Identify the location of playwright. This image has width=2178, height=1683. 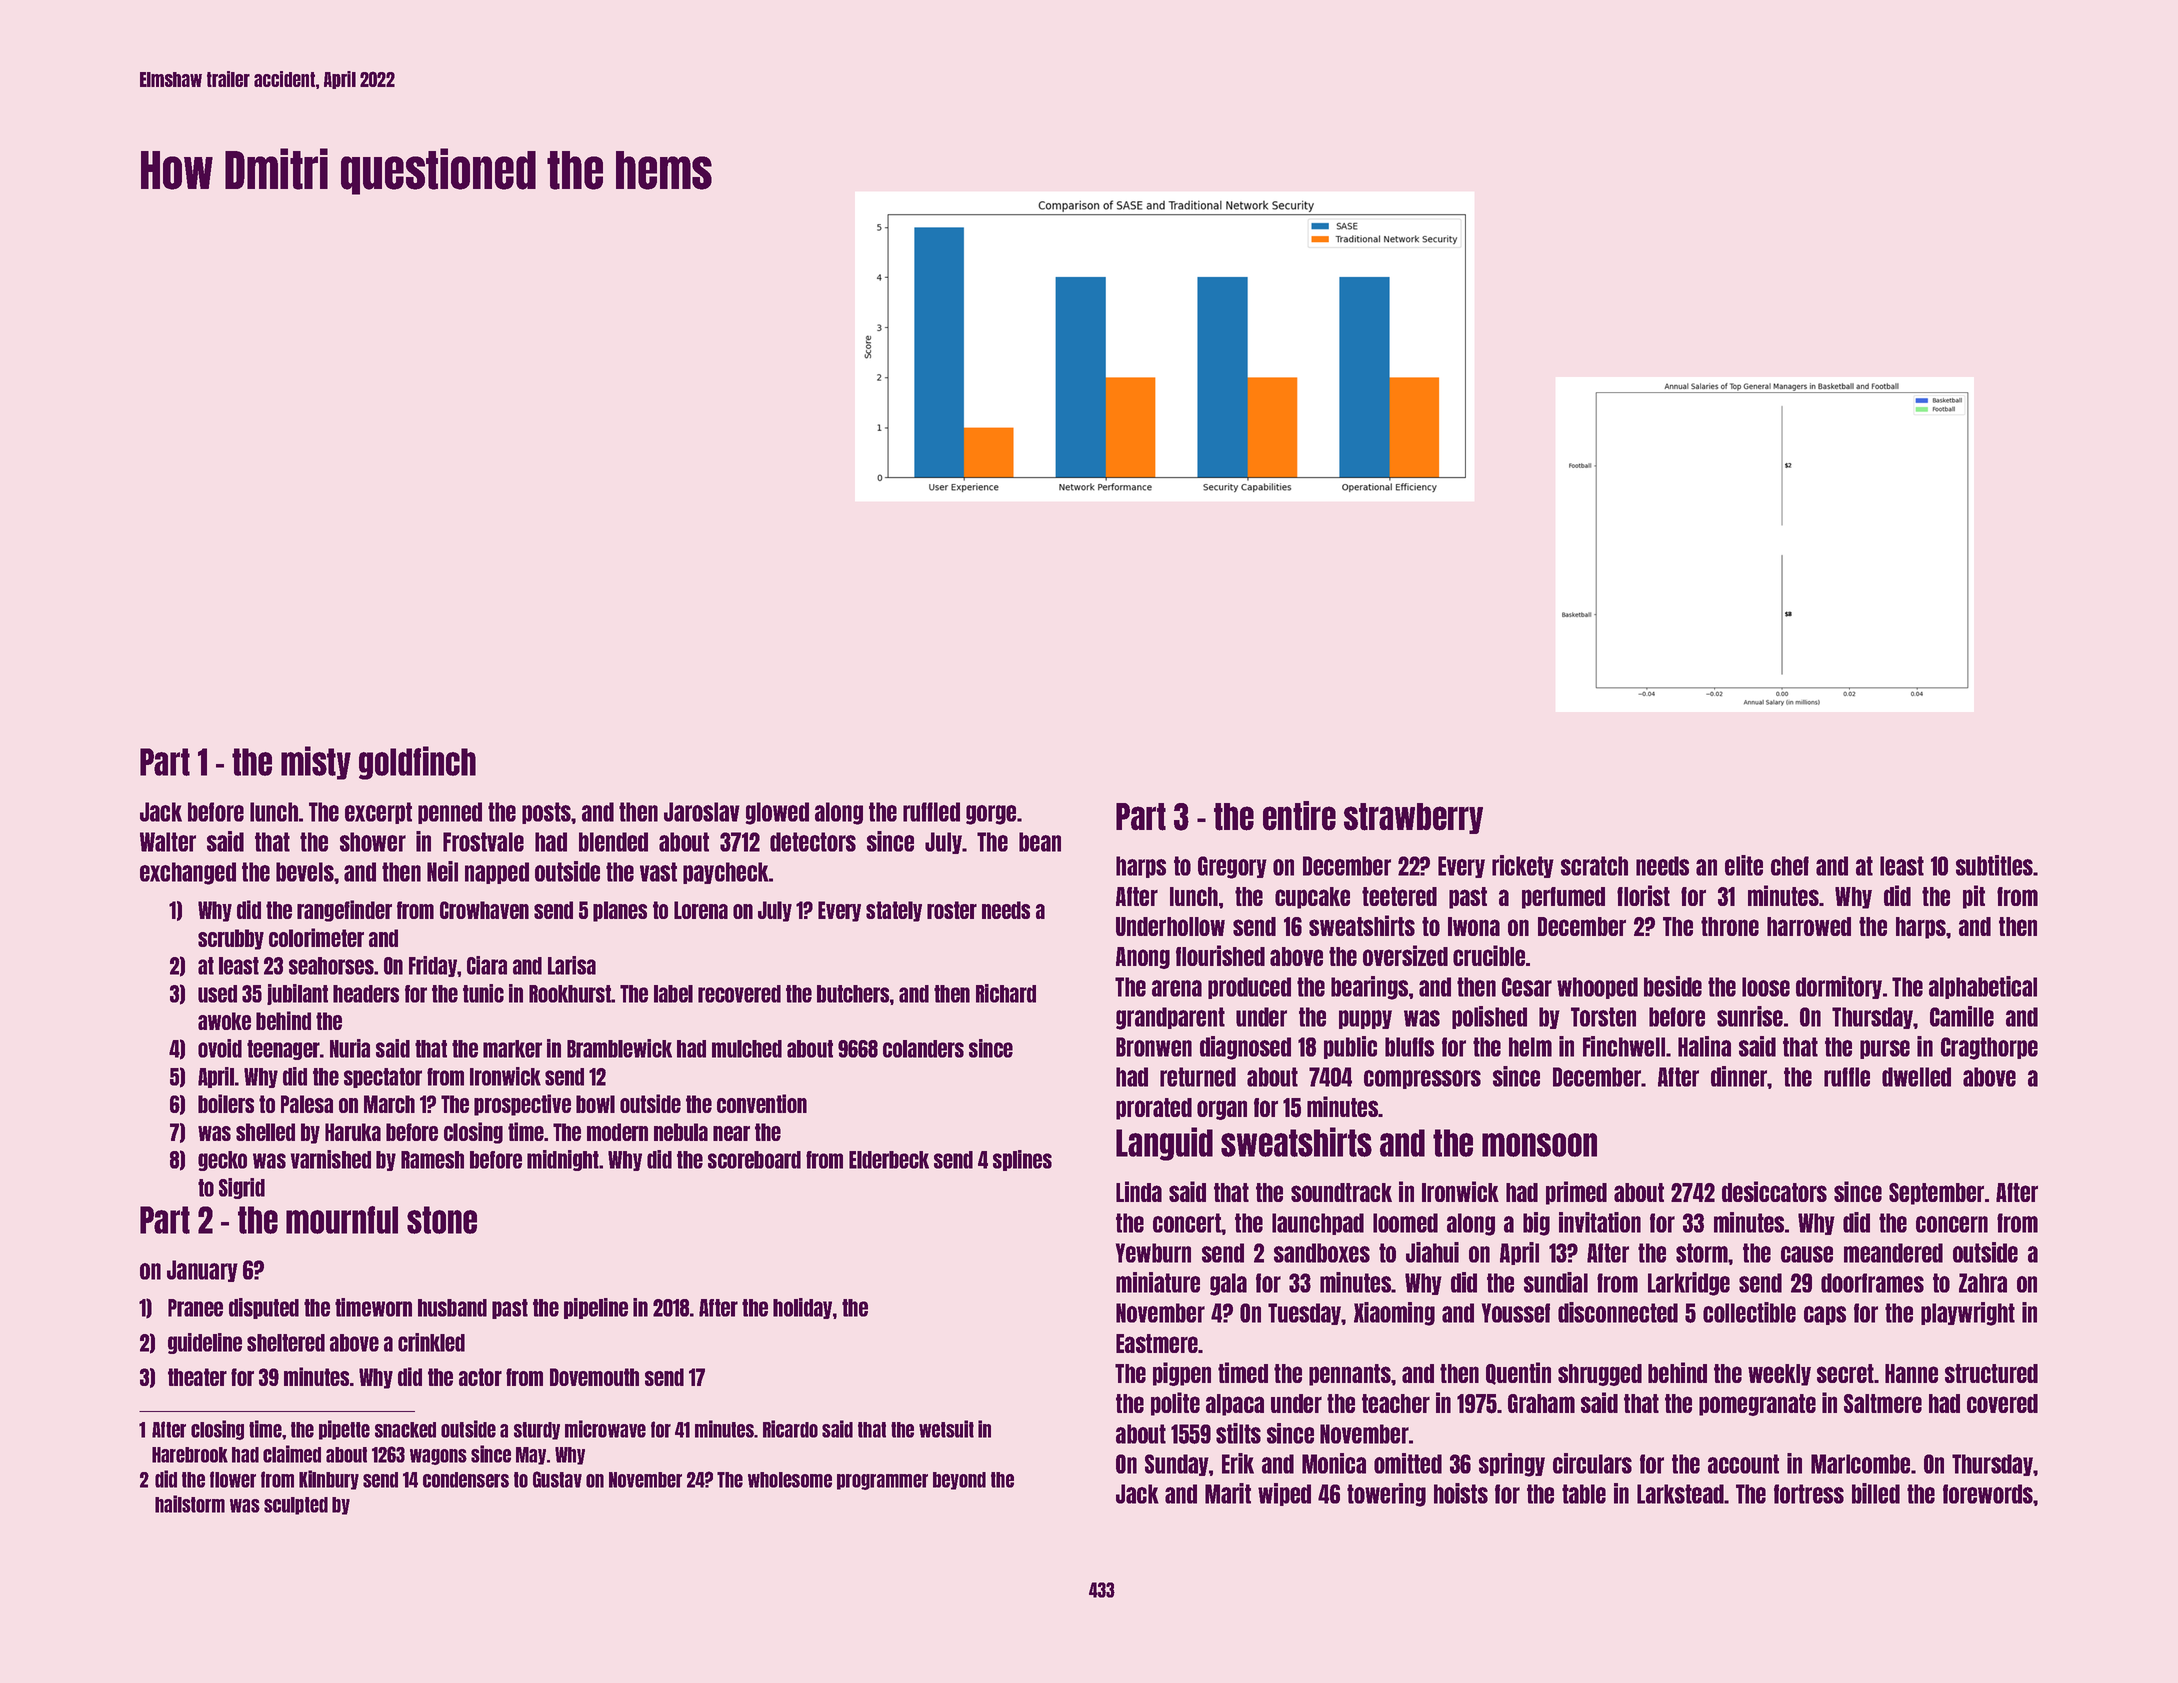
(1968, 1314).
